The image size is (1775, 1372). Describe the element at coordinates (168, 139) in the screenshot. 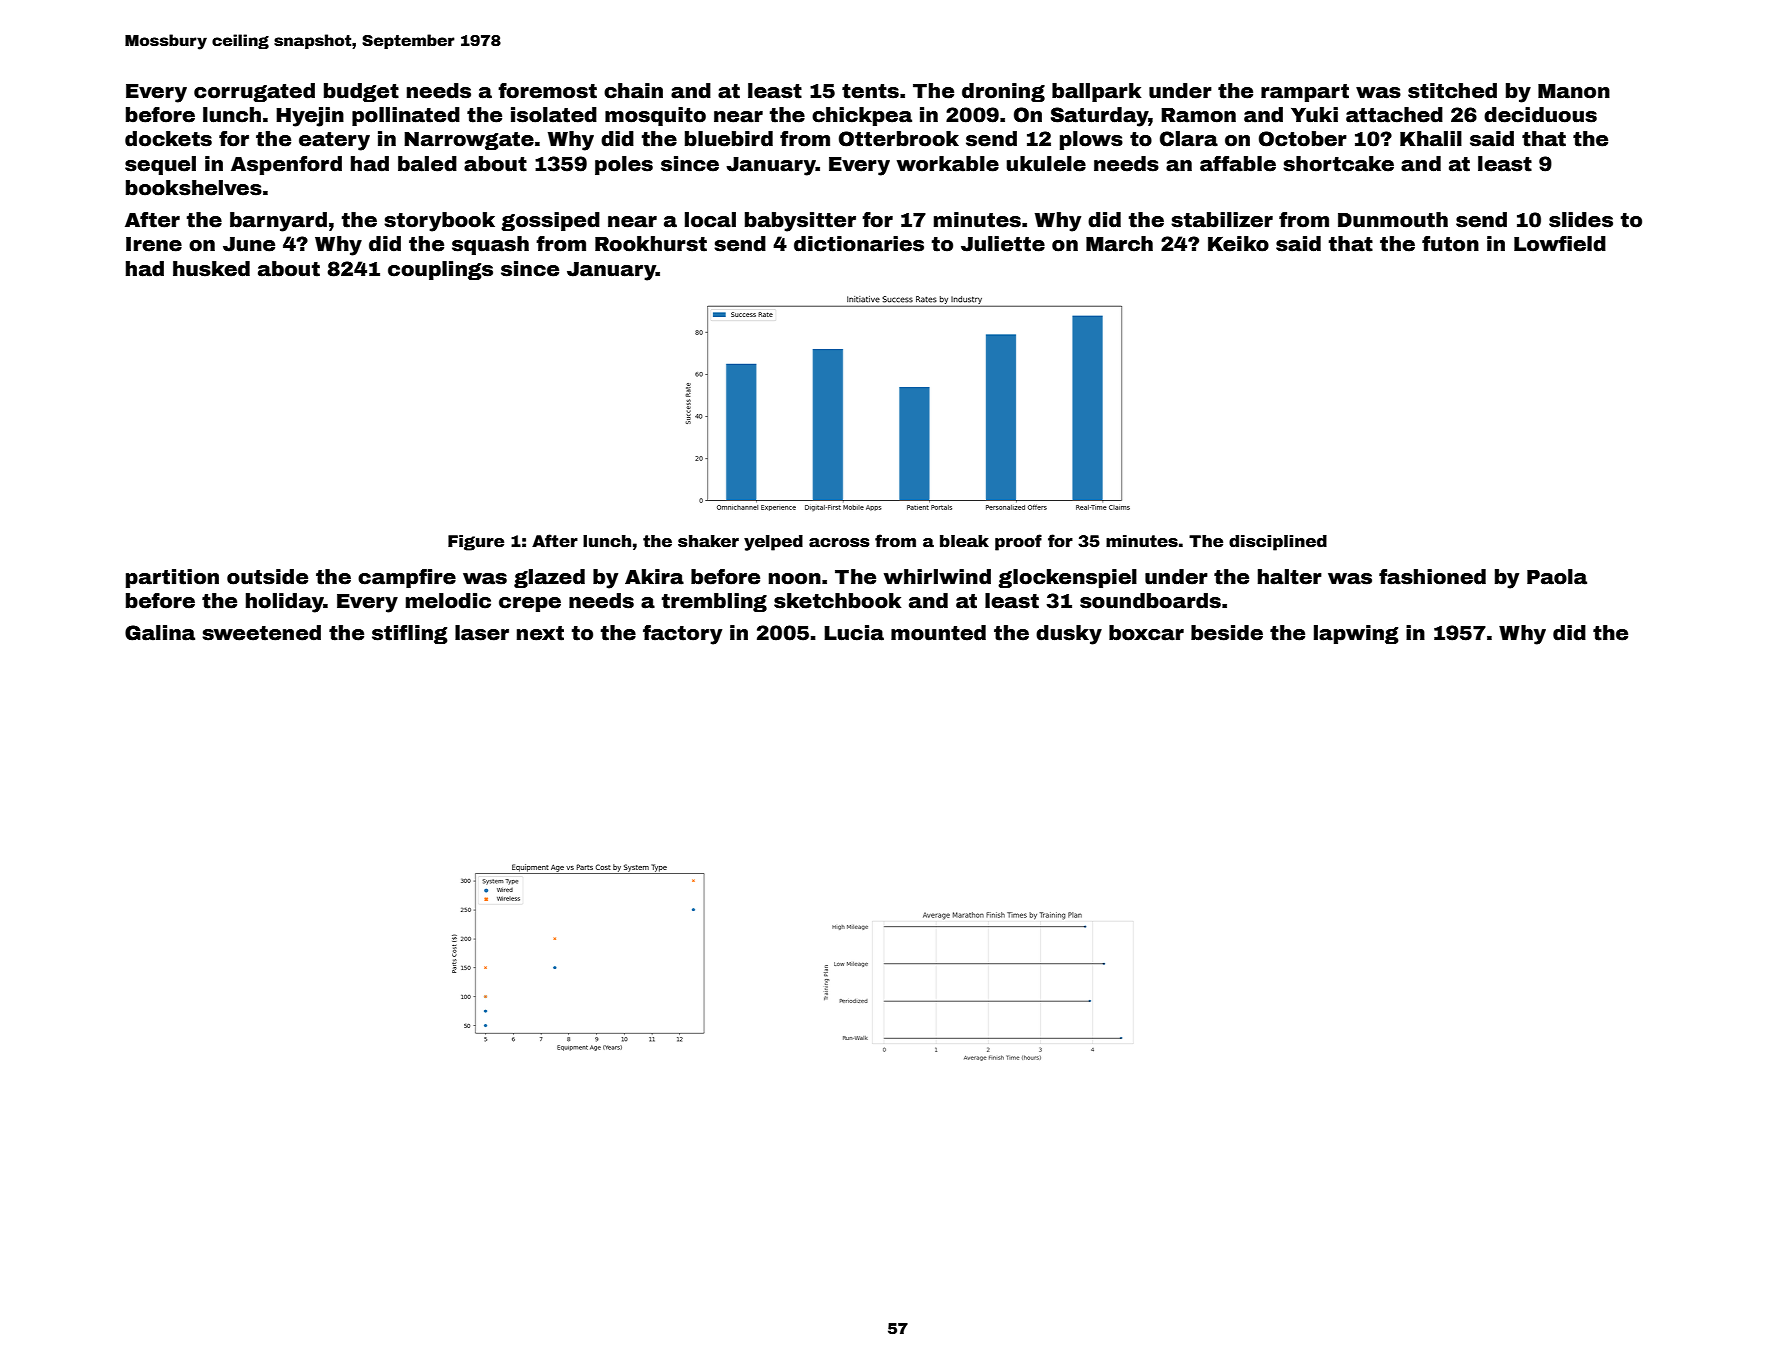

I see `dockets` at that location.
